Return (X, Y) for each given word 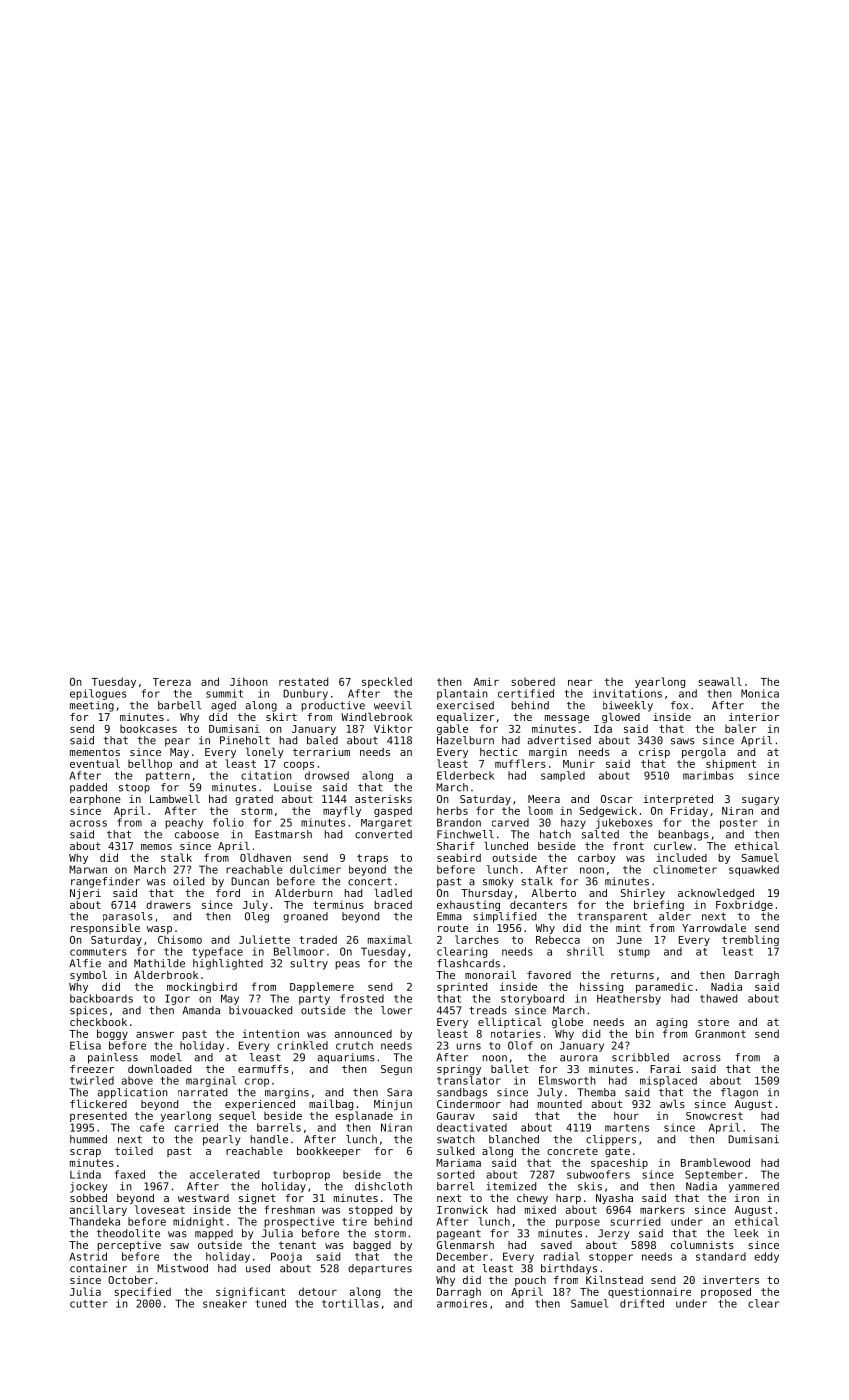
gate (617, 1152)
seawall (720, 681)
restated (303, 681)
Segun (396, 1070)
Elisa (85, 1045)
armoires (462, 1303)
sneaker (225, 1303)
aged (223, 706)
